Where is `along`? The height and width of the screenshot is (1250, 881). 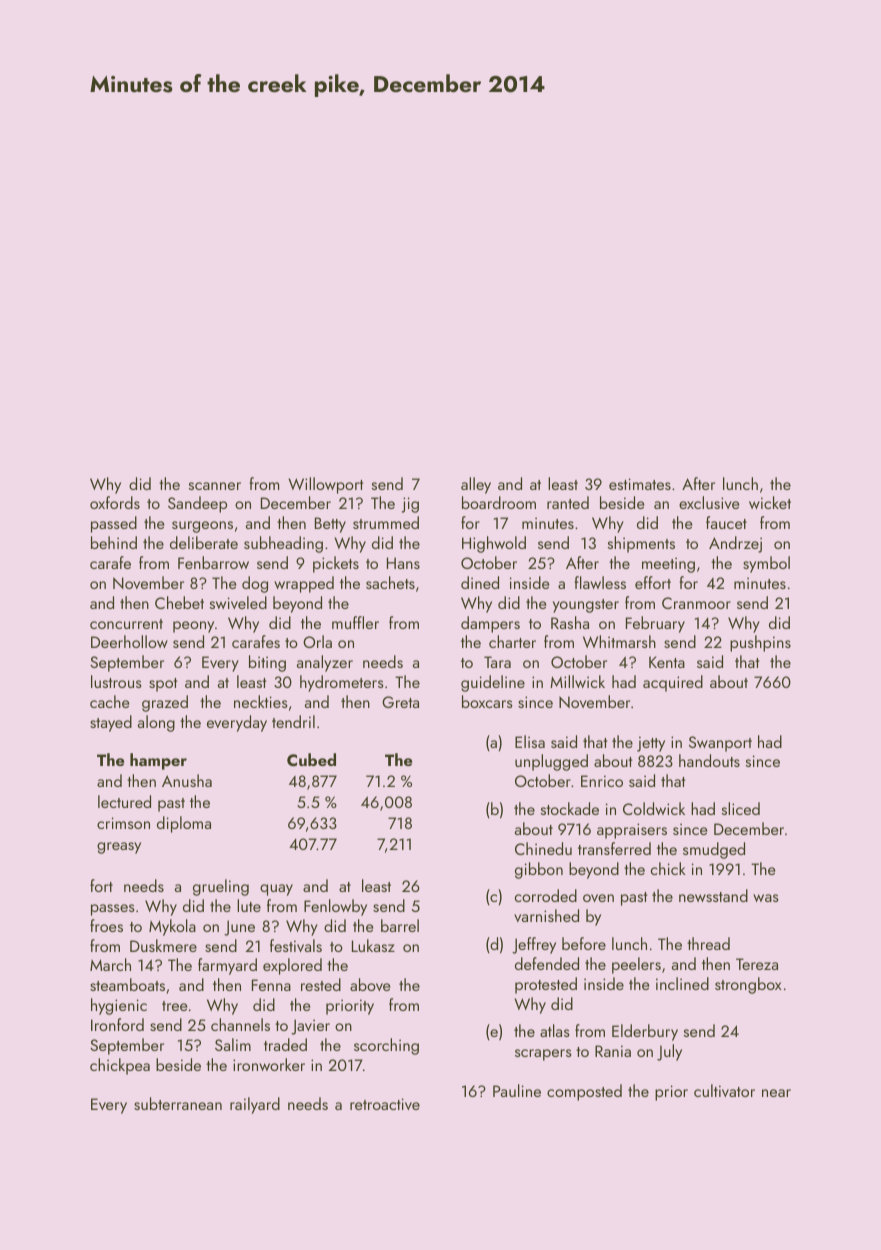 along is located at coordinates (156, 723).
